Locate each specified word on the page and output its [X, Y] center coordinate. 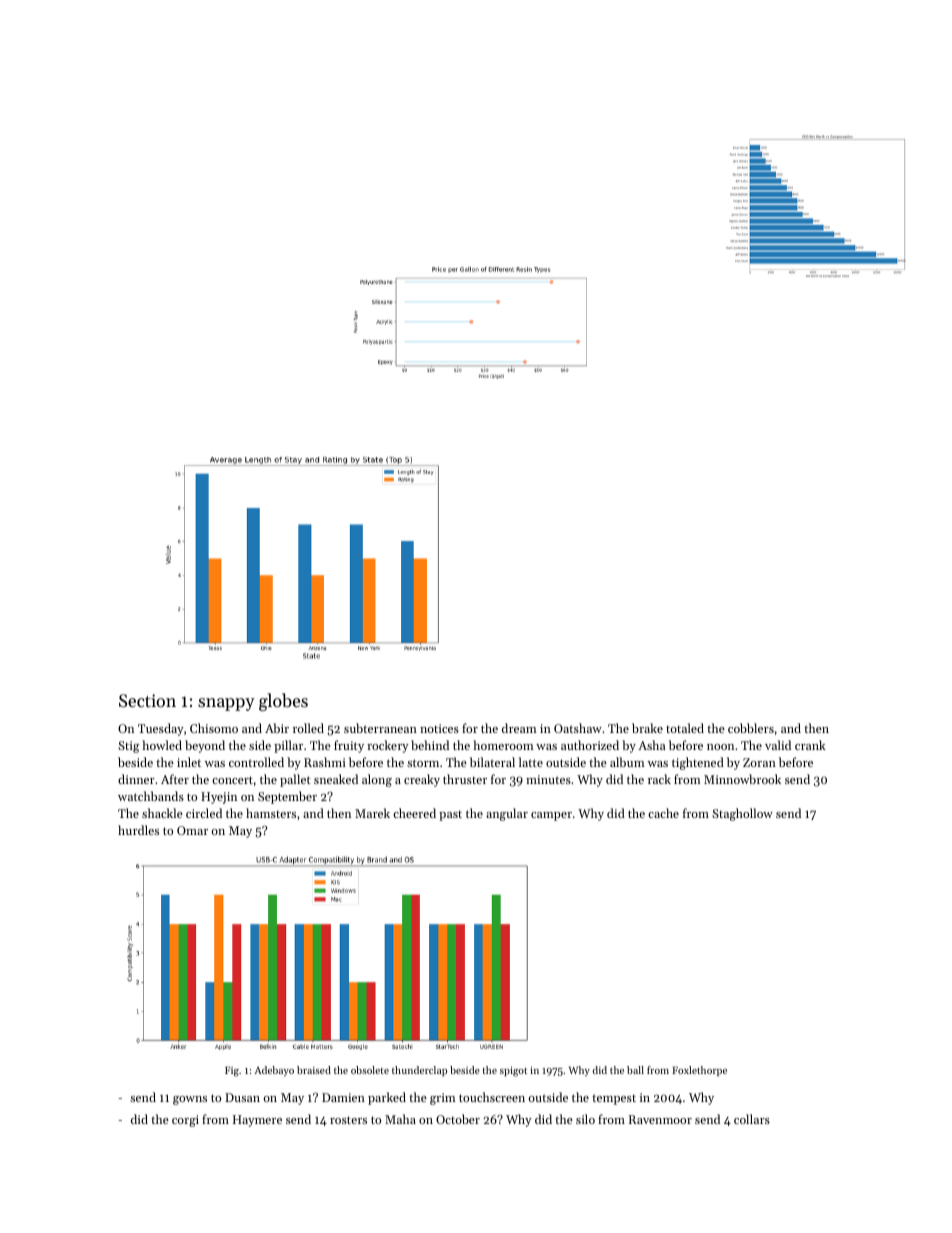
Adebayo [274, 1071]
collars [752, 1119]
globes [283, 702]
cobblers [751, 728]
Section [147, 700]
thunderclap [419, 1071]
